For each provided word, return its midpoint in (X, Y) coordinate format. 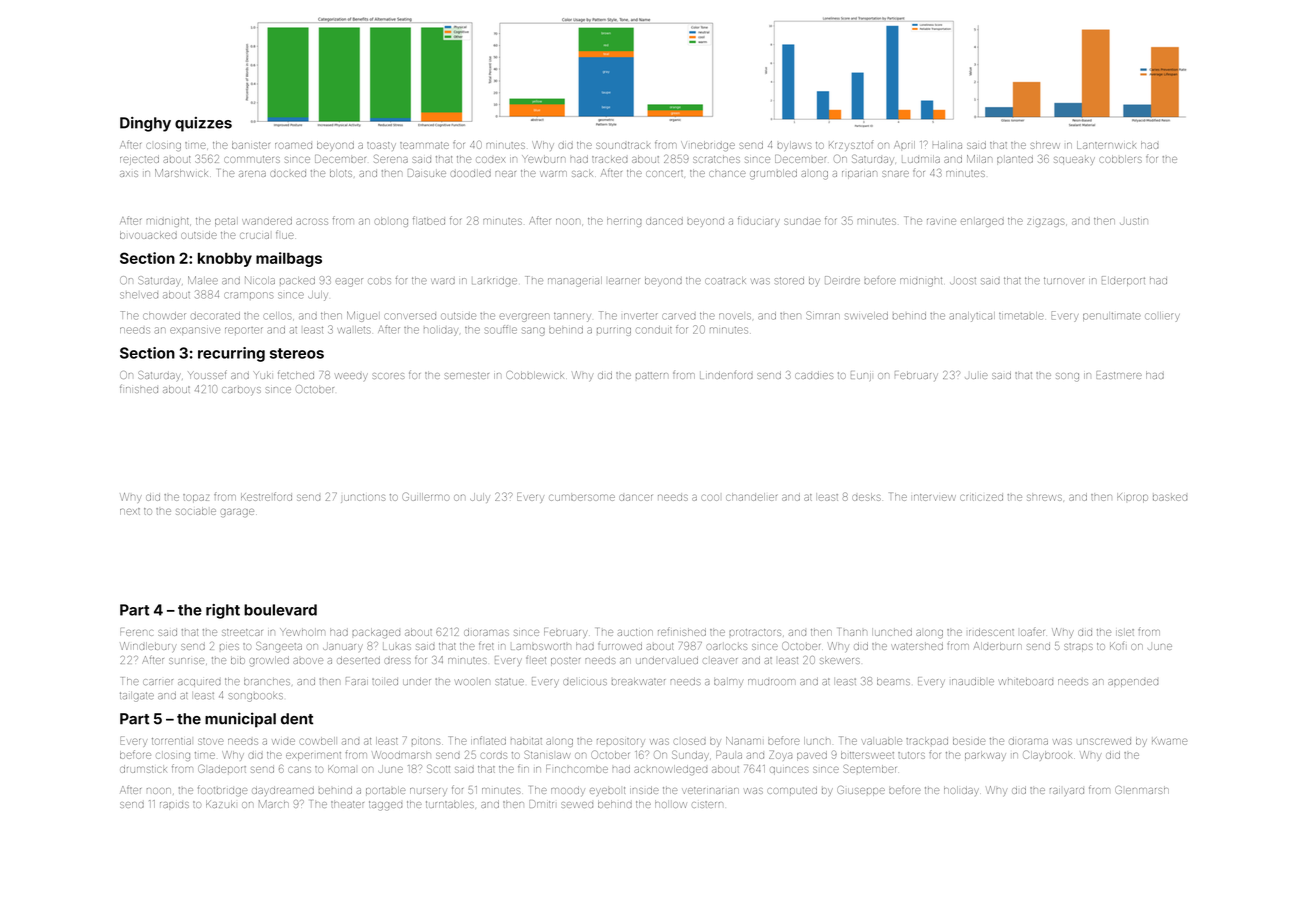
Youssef (207, 374)
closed (690, 741)
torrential (171, 741)
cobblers (1120, 159)
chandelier (751, 497)
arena (252, 174)
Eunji (861, 376)
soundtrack (623, 145)
